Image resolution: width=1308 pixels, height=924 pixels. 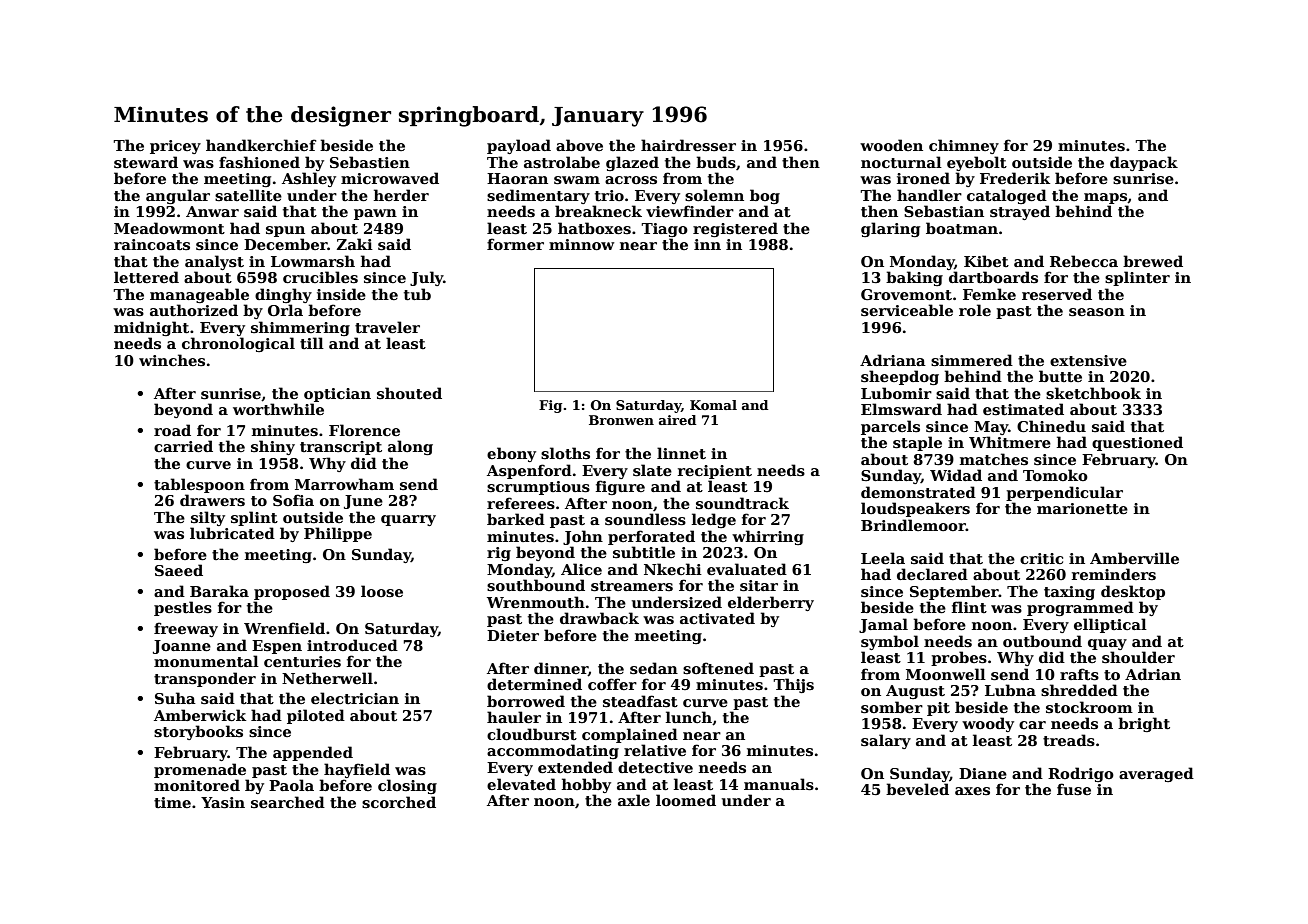 I want to click on Brindlemoor, so click(x=913, y=525).
